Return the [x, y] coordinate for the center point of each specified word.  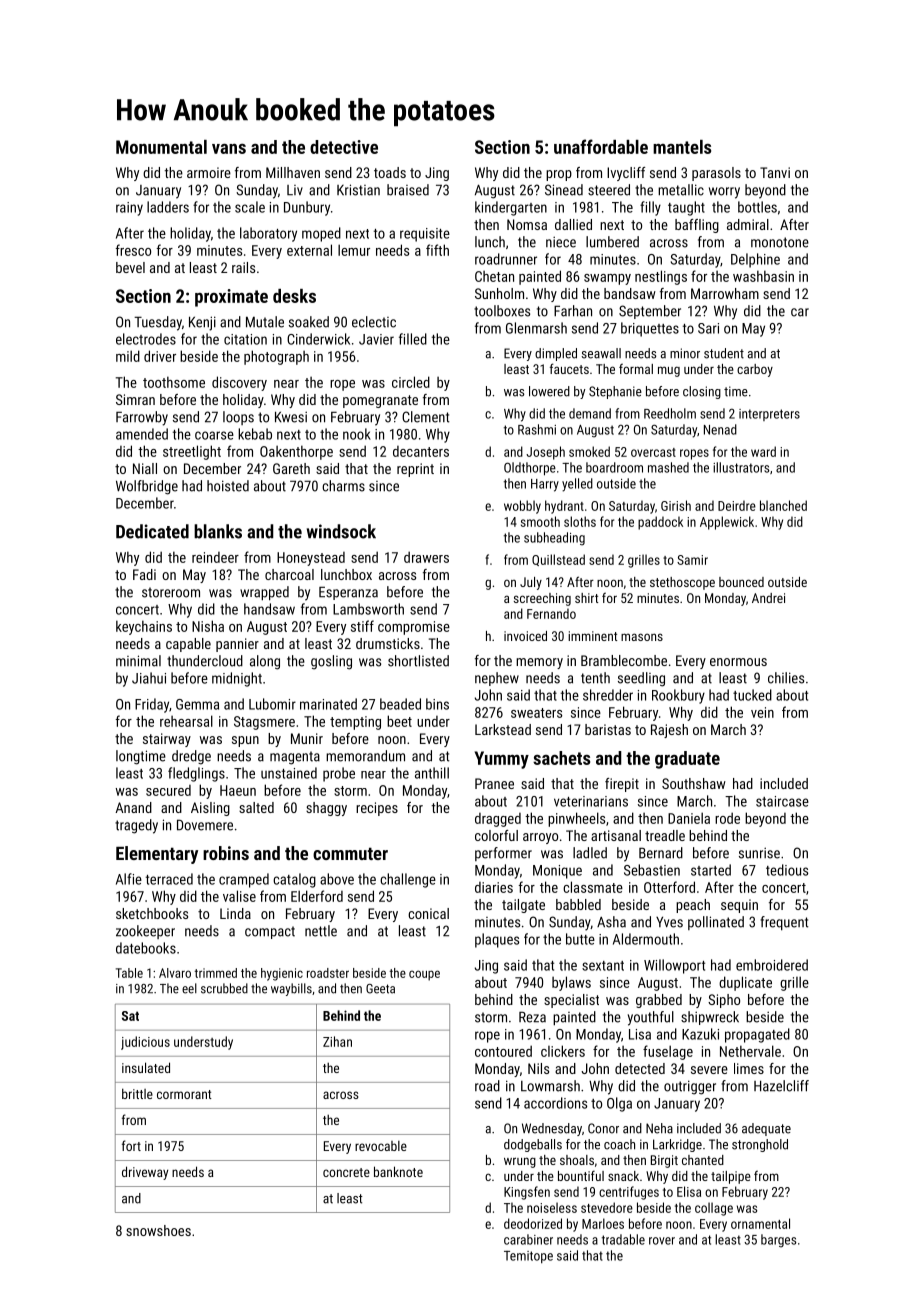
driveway [145, 1173]
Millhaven [293, 172]
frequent [784, 923]
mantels [682, 147]
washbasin [763, 276]
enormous [738, 662]
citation [245, 339]
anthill [432, 773]
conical [428, 913]
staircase [782, 801]
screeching [542, 599]
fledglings [196, 774]
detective [344, 147]
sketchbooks [152, 913]
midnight [237, 679]
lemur [354, 250]
